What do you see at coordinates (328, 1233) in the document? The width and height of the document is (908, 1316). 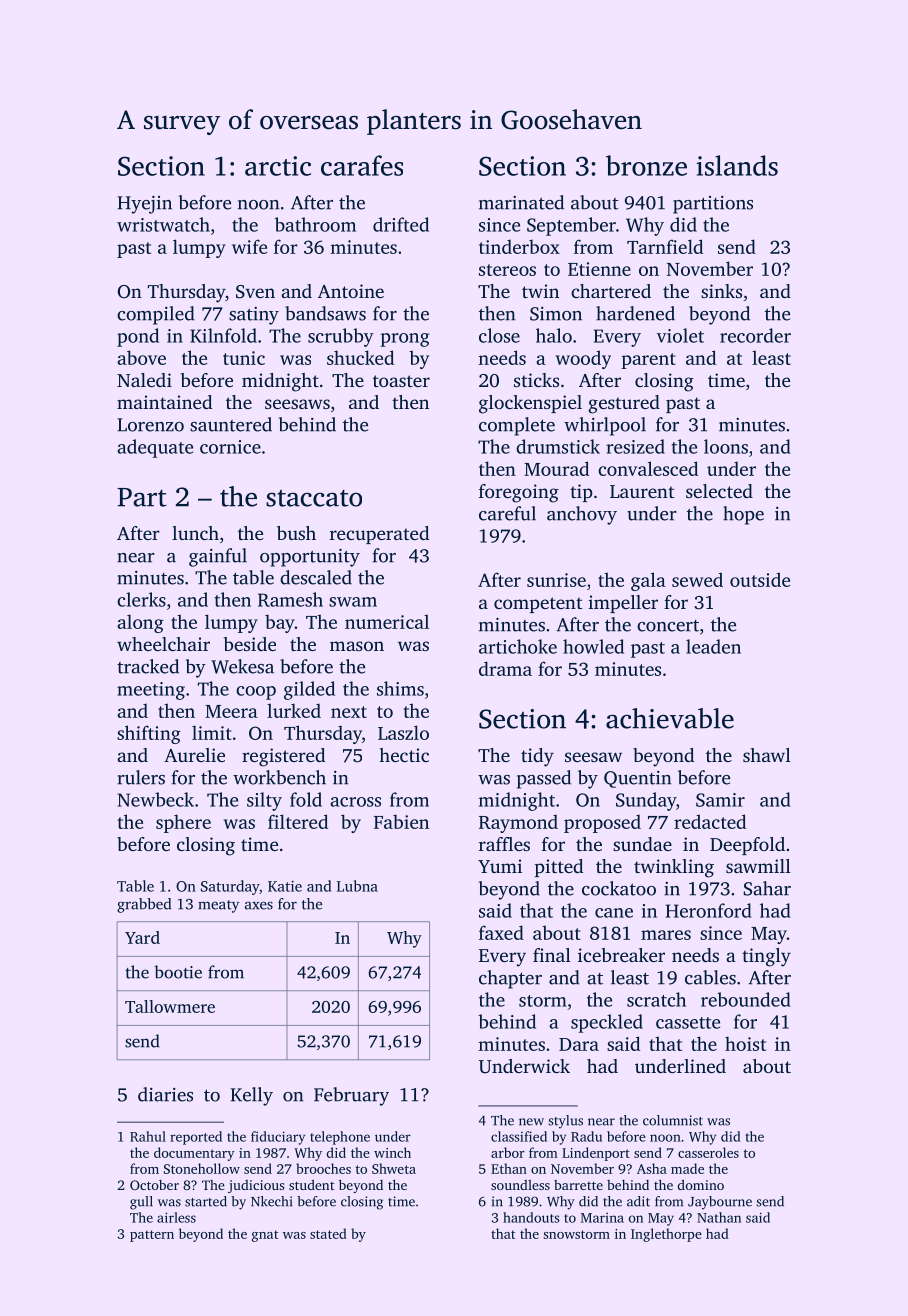 I see `stated` at bounding box center [328, 1233].
